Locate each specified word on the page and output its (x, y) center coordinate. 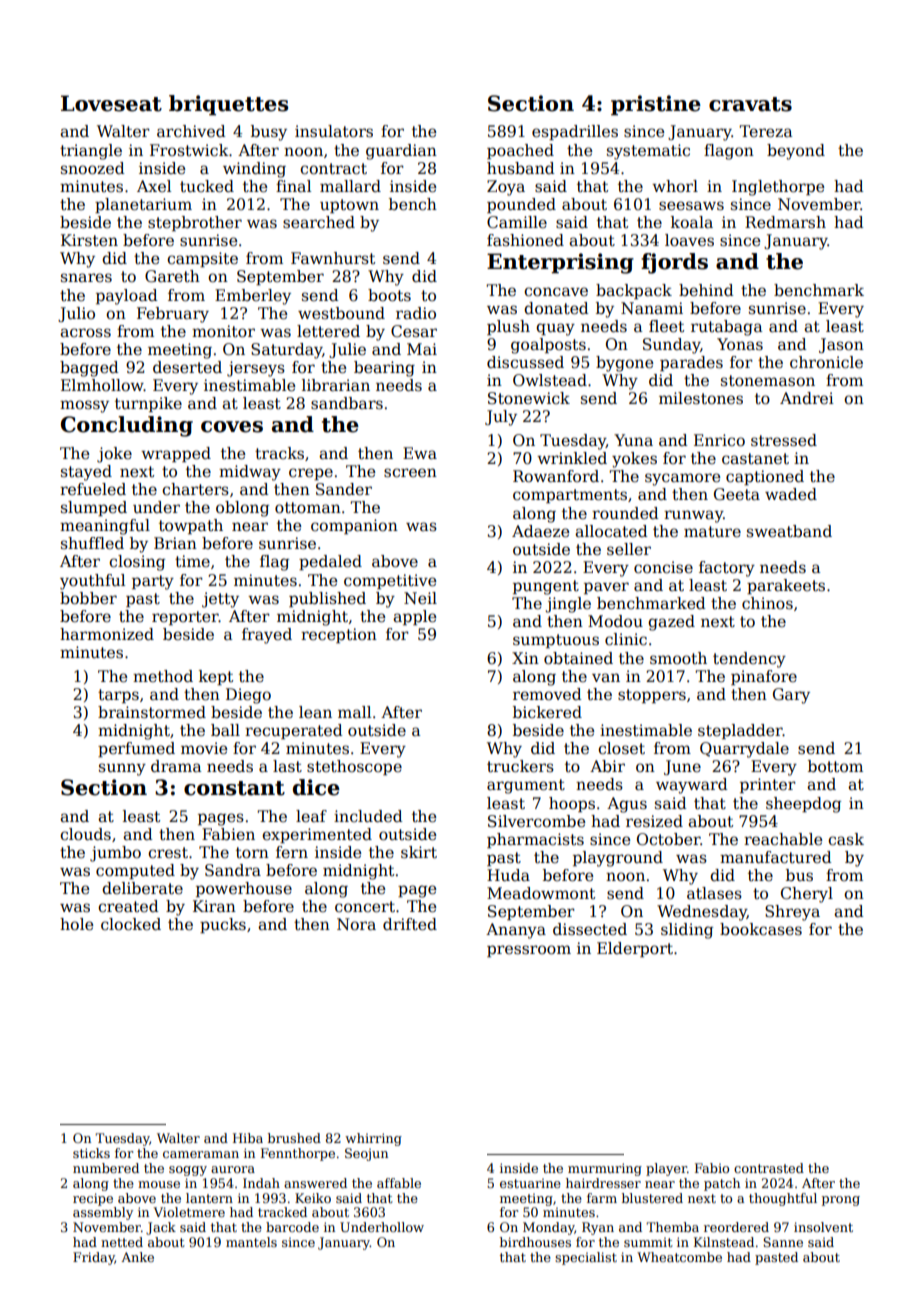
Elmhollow (102, 385)
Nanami (652, 308)
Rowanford (556, 476)
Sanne (783, 1242)
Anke (137, 1257)
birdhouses (535, 1242)
